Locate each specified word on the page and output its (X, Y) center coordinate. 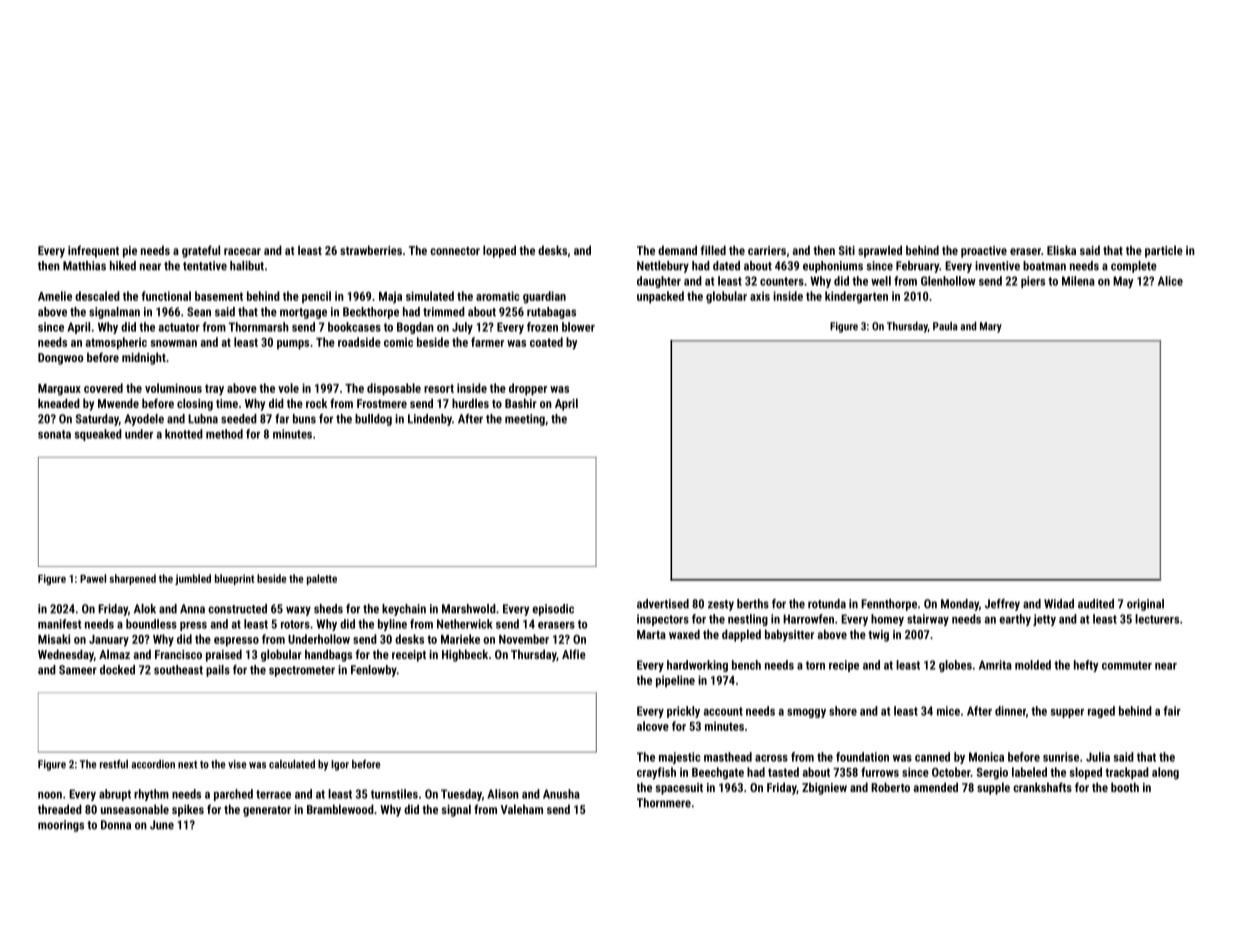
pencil (316, 297)
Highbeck (465, 655)
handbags (328, 655)
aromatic (497, 296)
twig (878, 636)
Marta (651, 634)
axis (760, 296)
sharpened (132, 579)
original (1145, 605)
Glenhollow (948, 281)
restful (114, 764)
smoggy (806, 713)
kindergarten (856, 297)
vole (288, 388)
